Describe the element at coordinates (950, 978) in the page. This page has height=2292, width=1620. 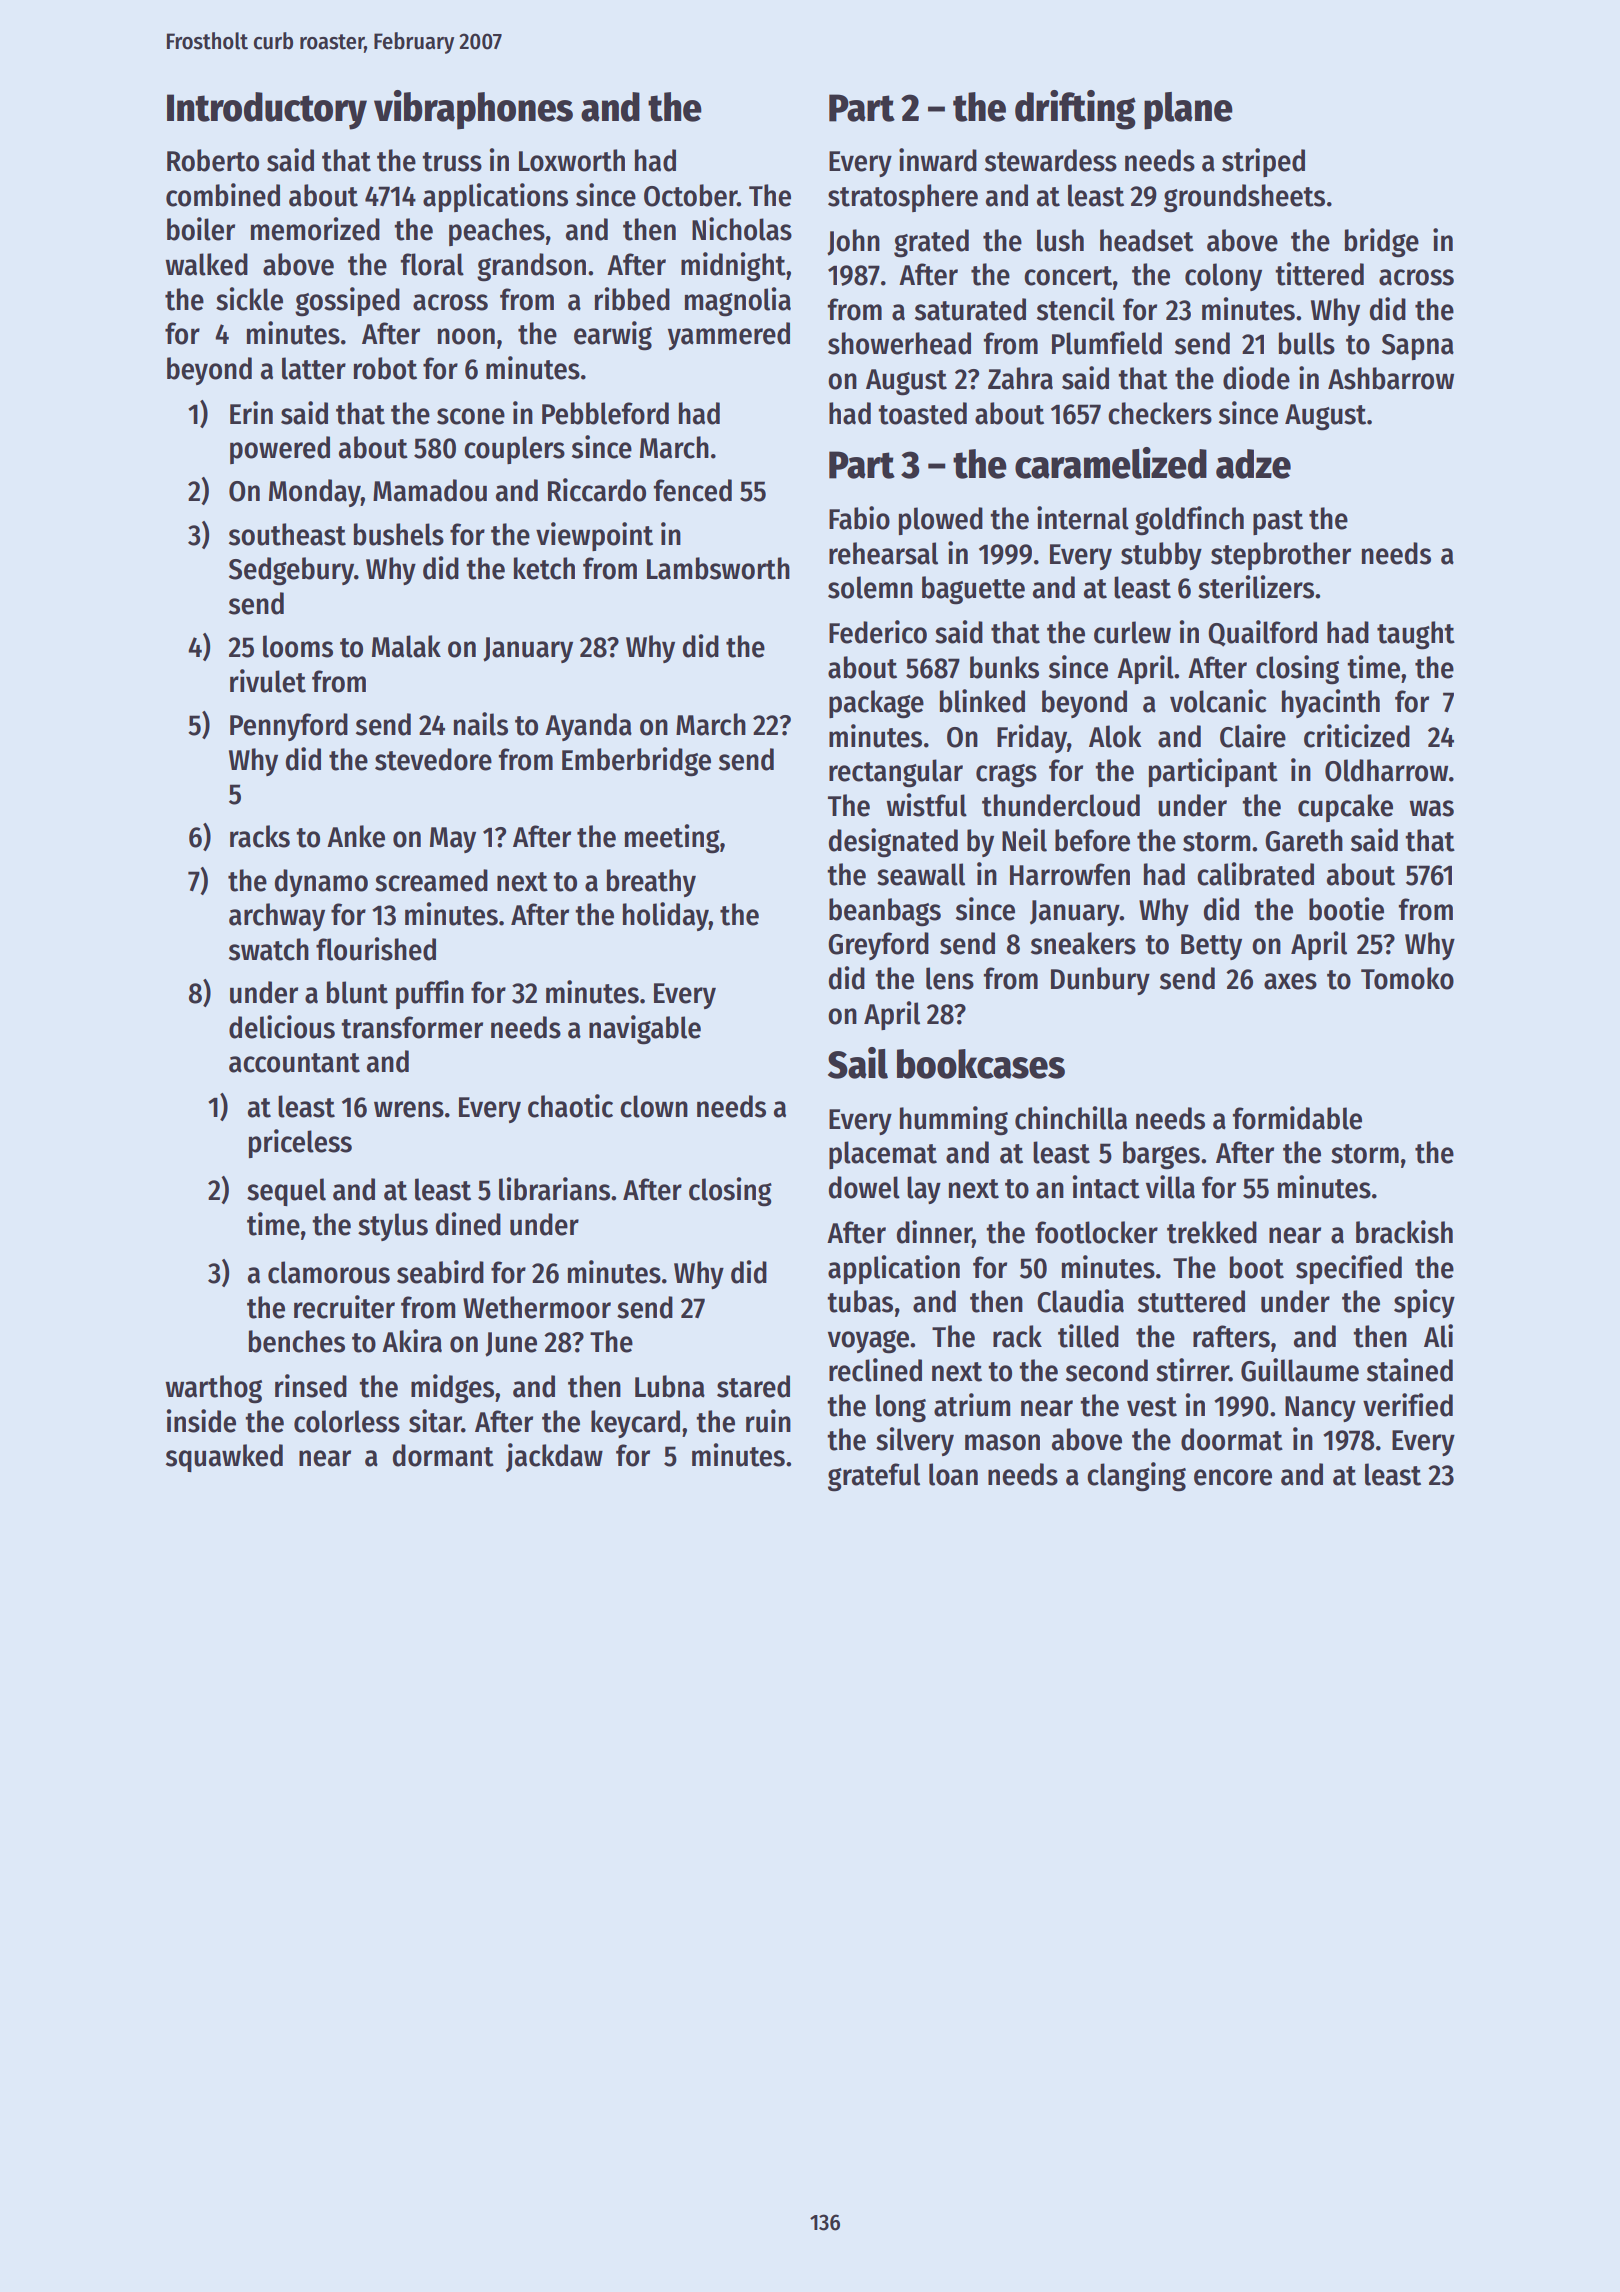
I see `lens` at that location.
